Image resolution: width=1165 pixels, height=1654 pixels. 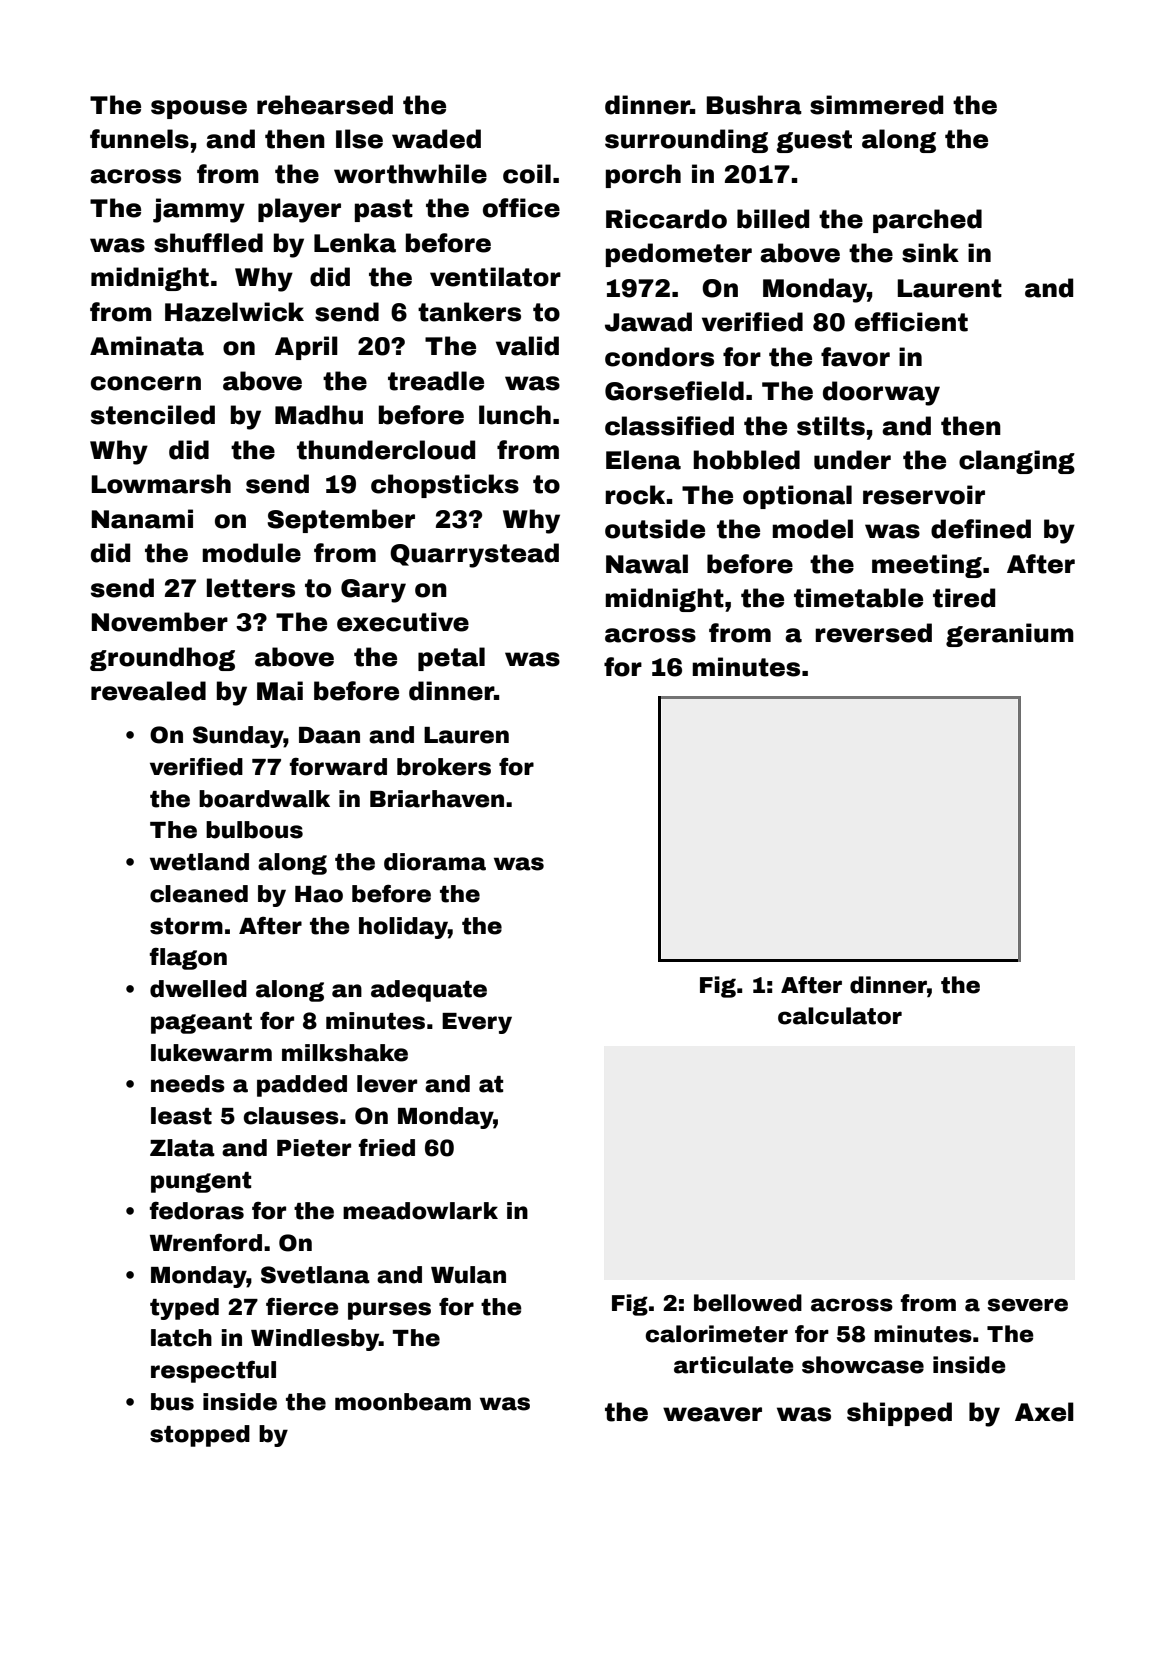 I want to click on stopped, so click(x=200, y=1436).
